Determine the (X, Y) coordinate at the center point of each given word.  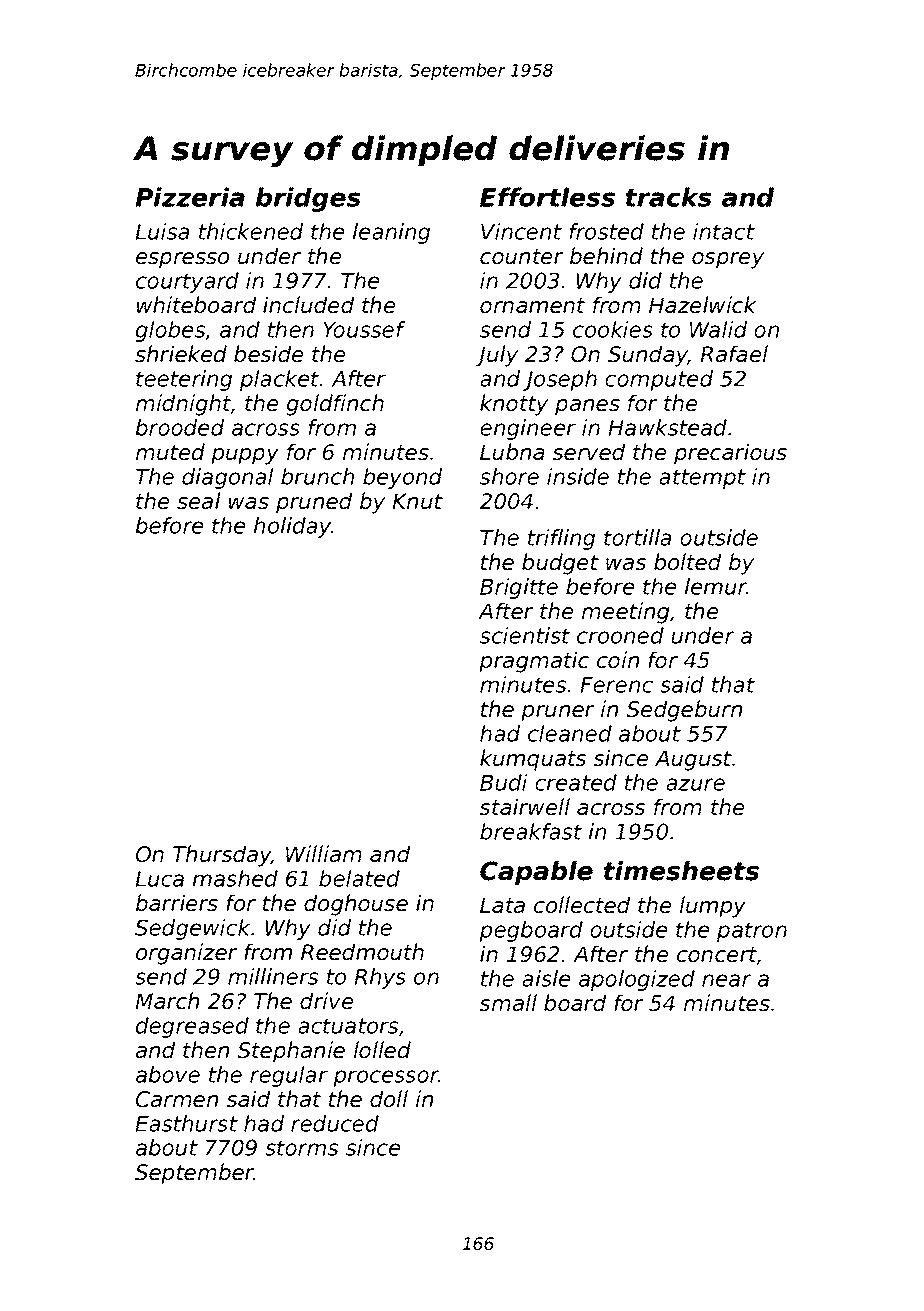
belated (359, 878)
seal (199, 501)
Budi (504, 782)
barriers (177, 903)
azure (695, 784)
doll (389, 1099)
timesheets (681, 871)
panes (587, 407)
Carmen (177, 1099)
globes (171, 331)
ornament (532, 306)
